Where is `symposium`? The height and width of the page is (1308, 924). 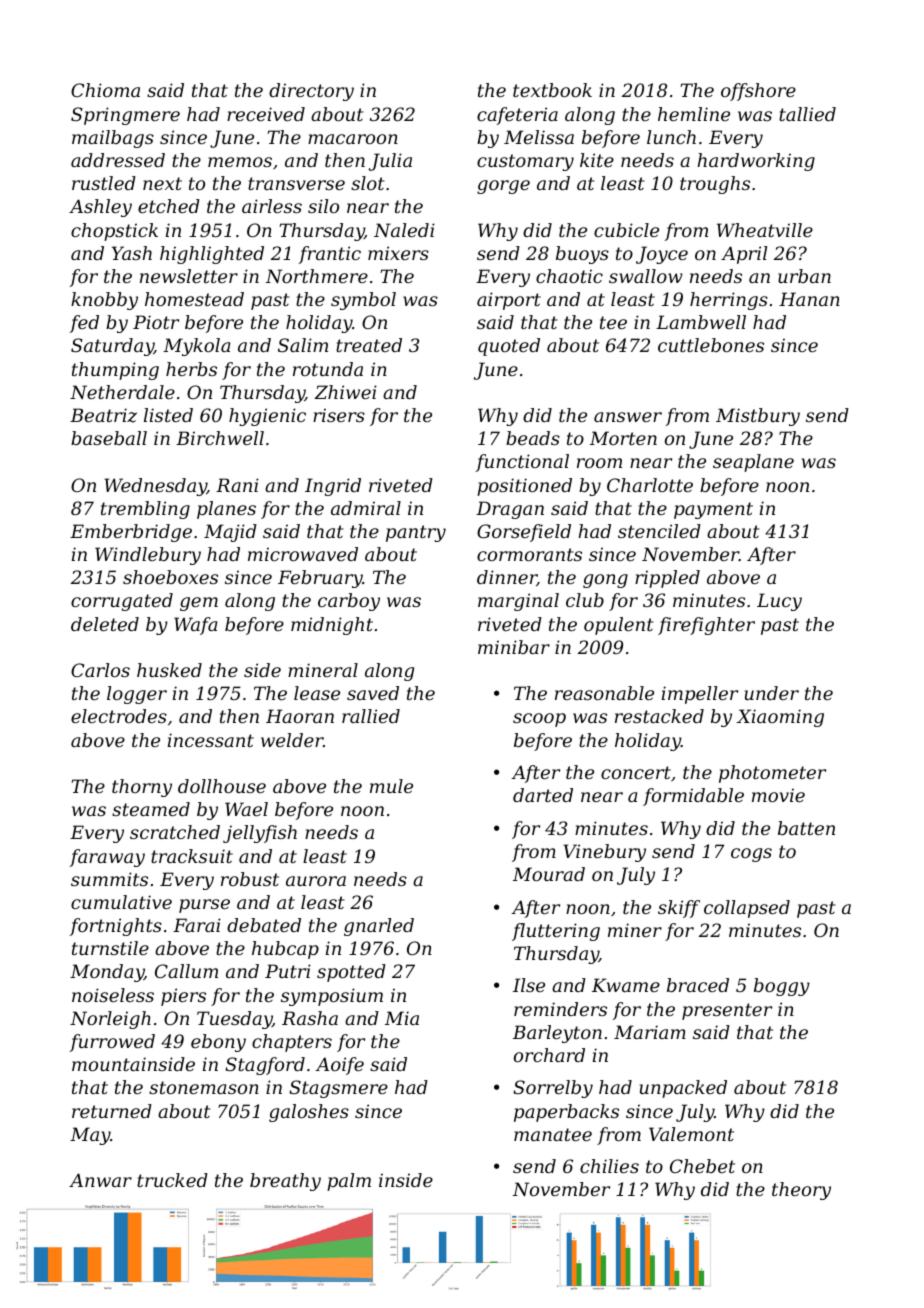 symposium is located at coordinates (332, 997).
